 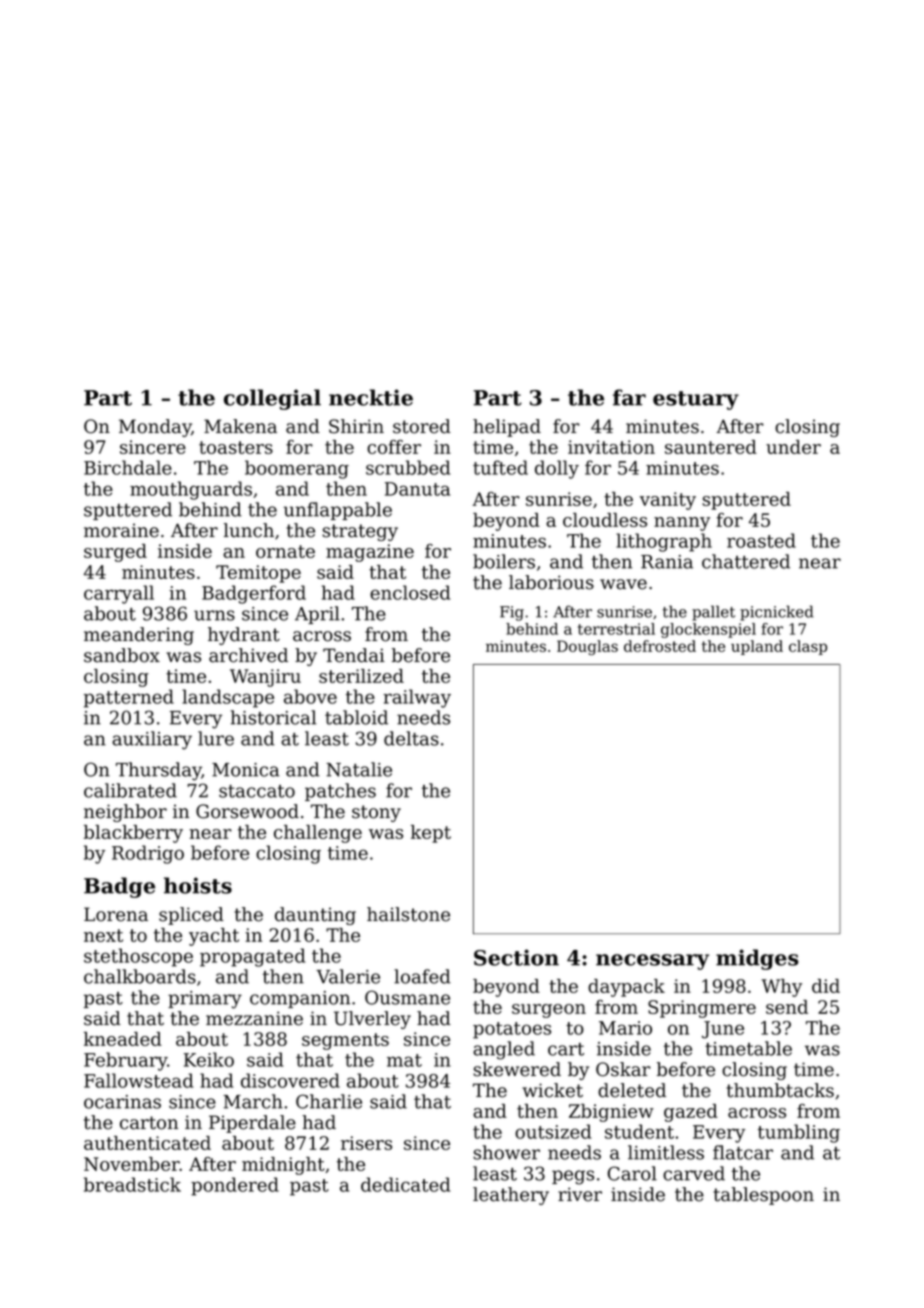 What do you see at coordinates (248, 655) in the document?
I see `archived` at bounding box center [248, 655].
